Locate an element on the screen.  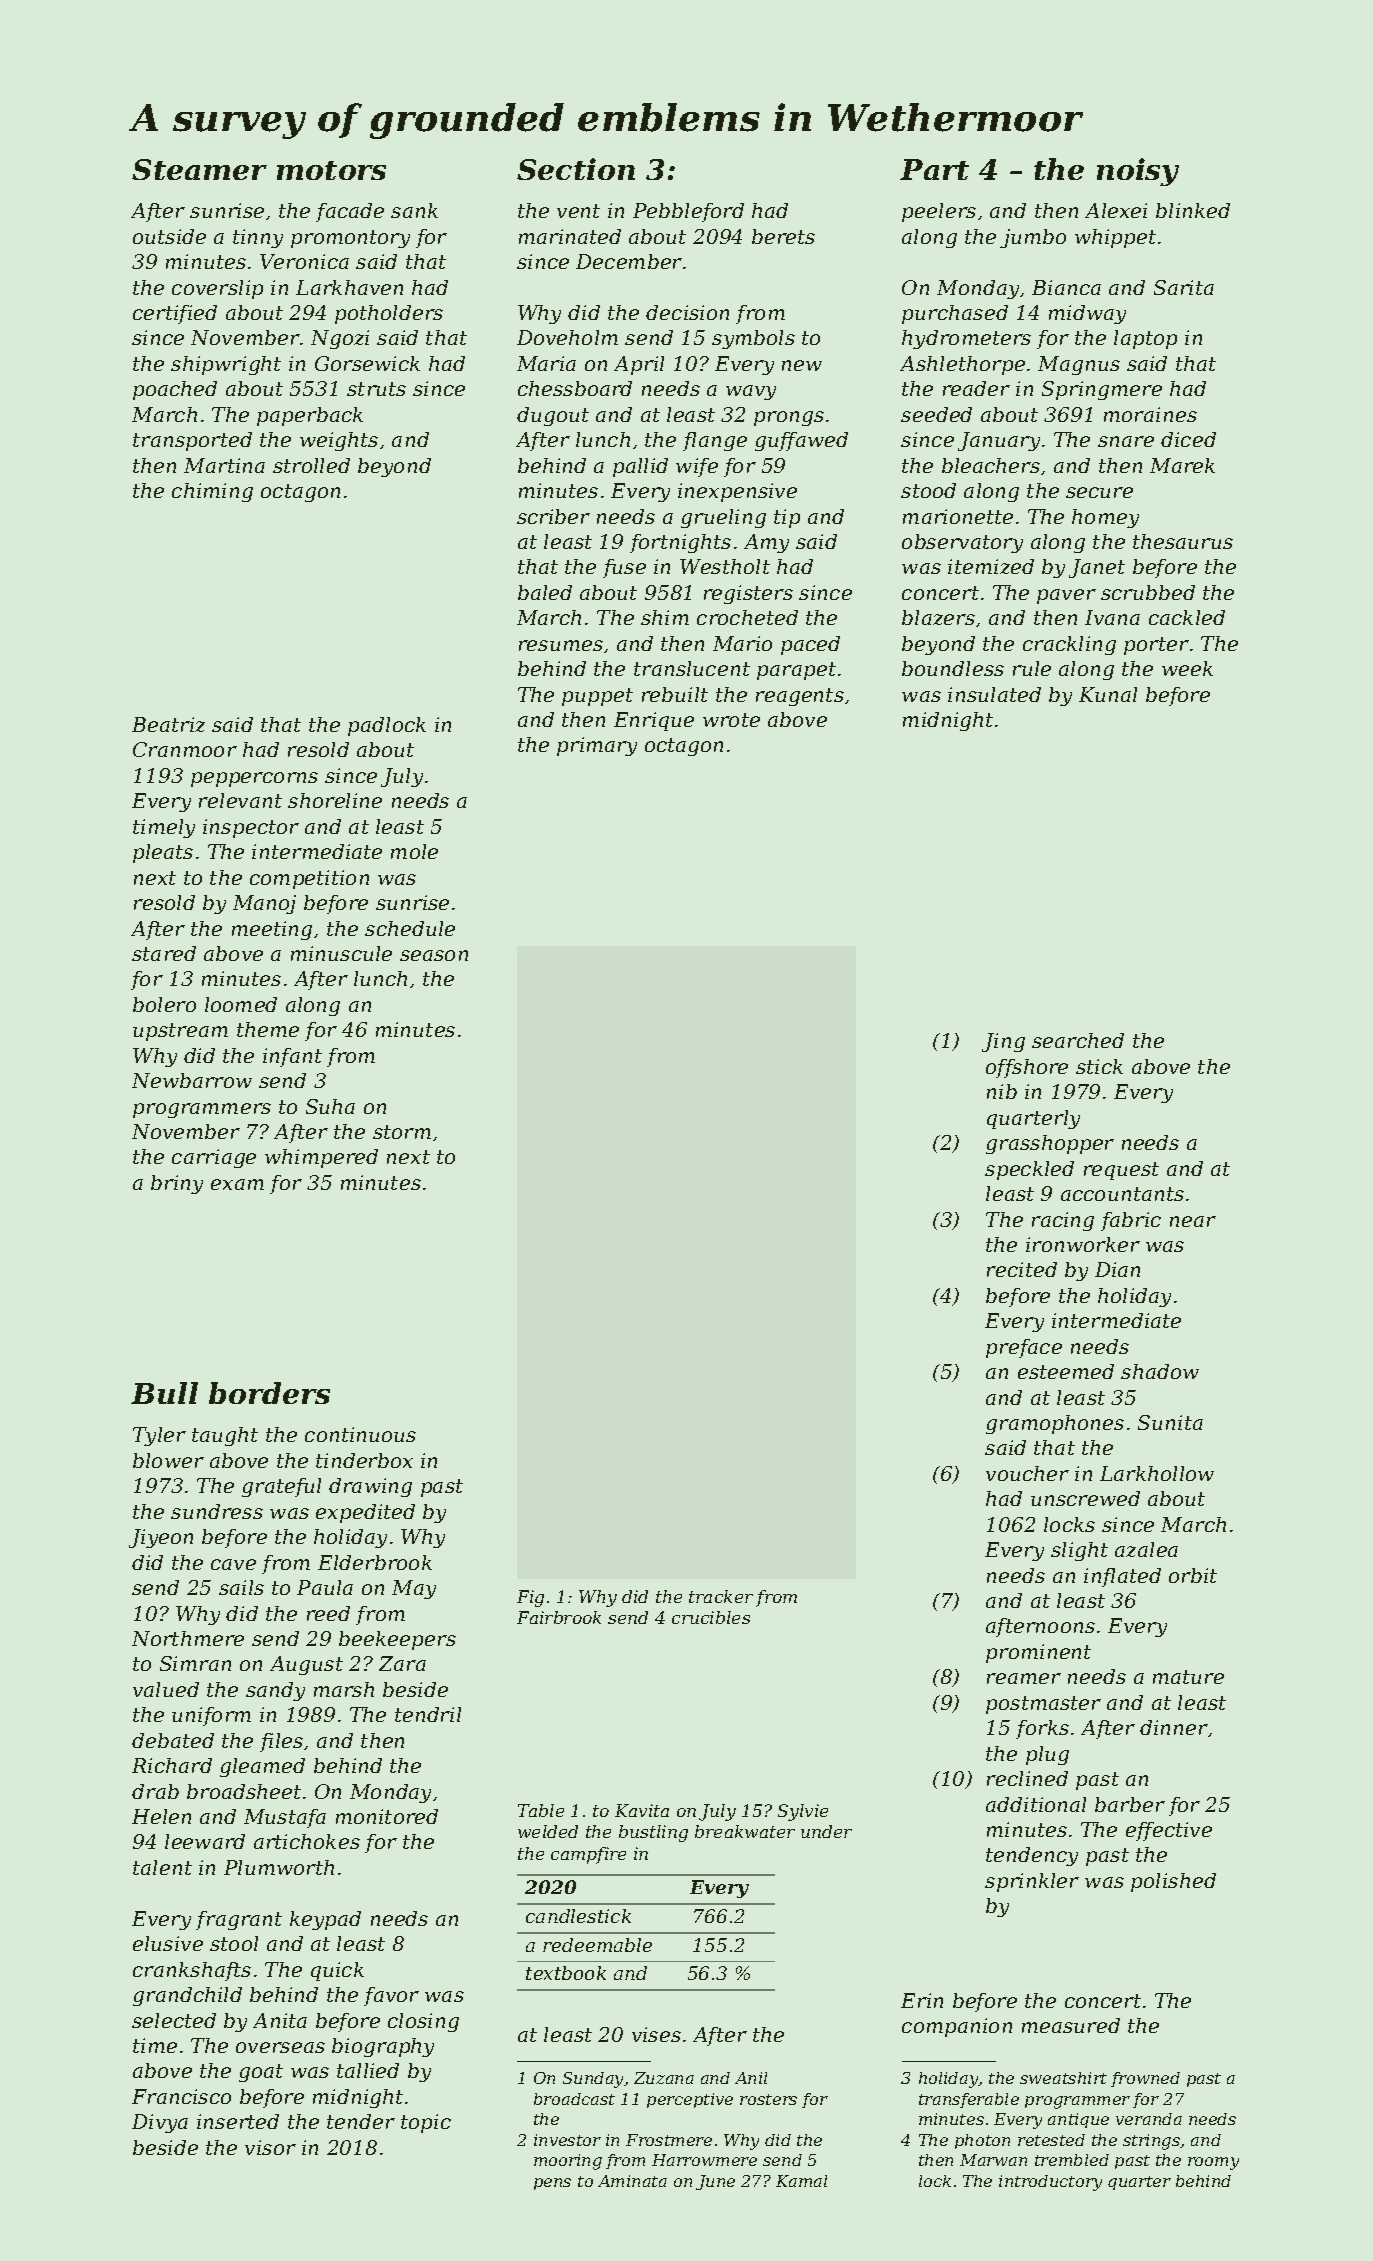
June is located at coordinates (715, 2182).
